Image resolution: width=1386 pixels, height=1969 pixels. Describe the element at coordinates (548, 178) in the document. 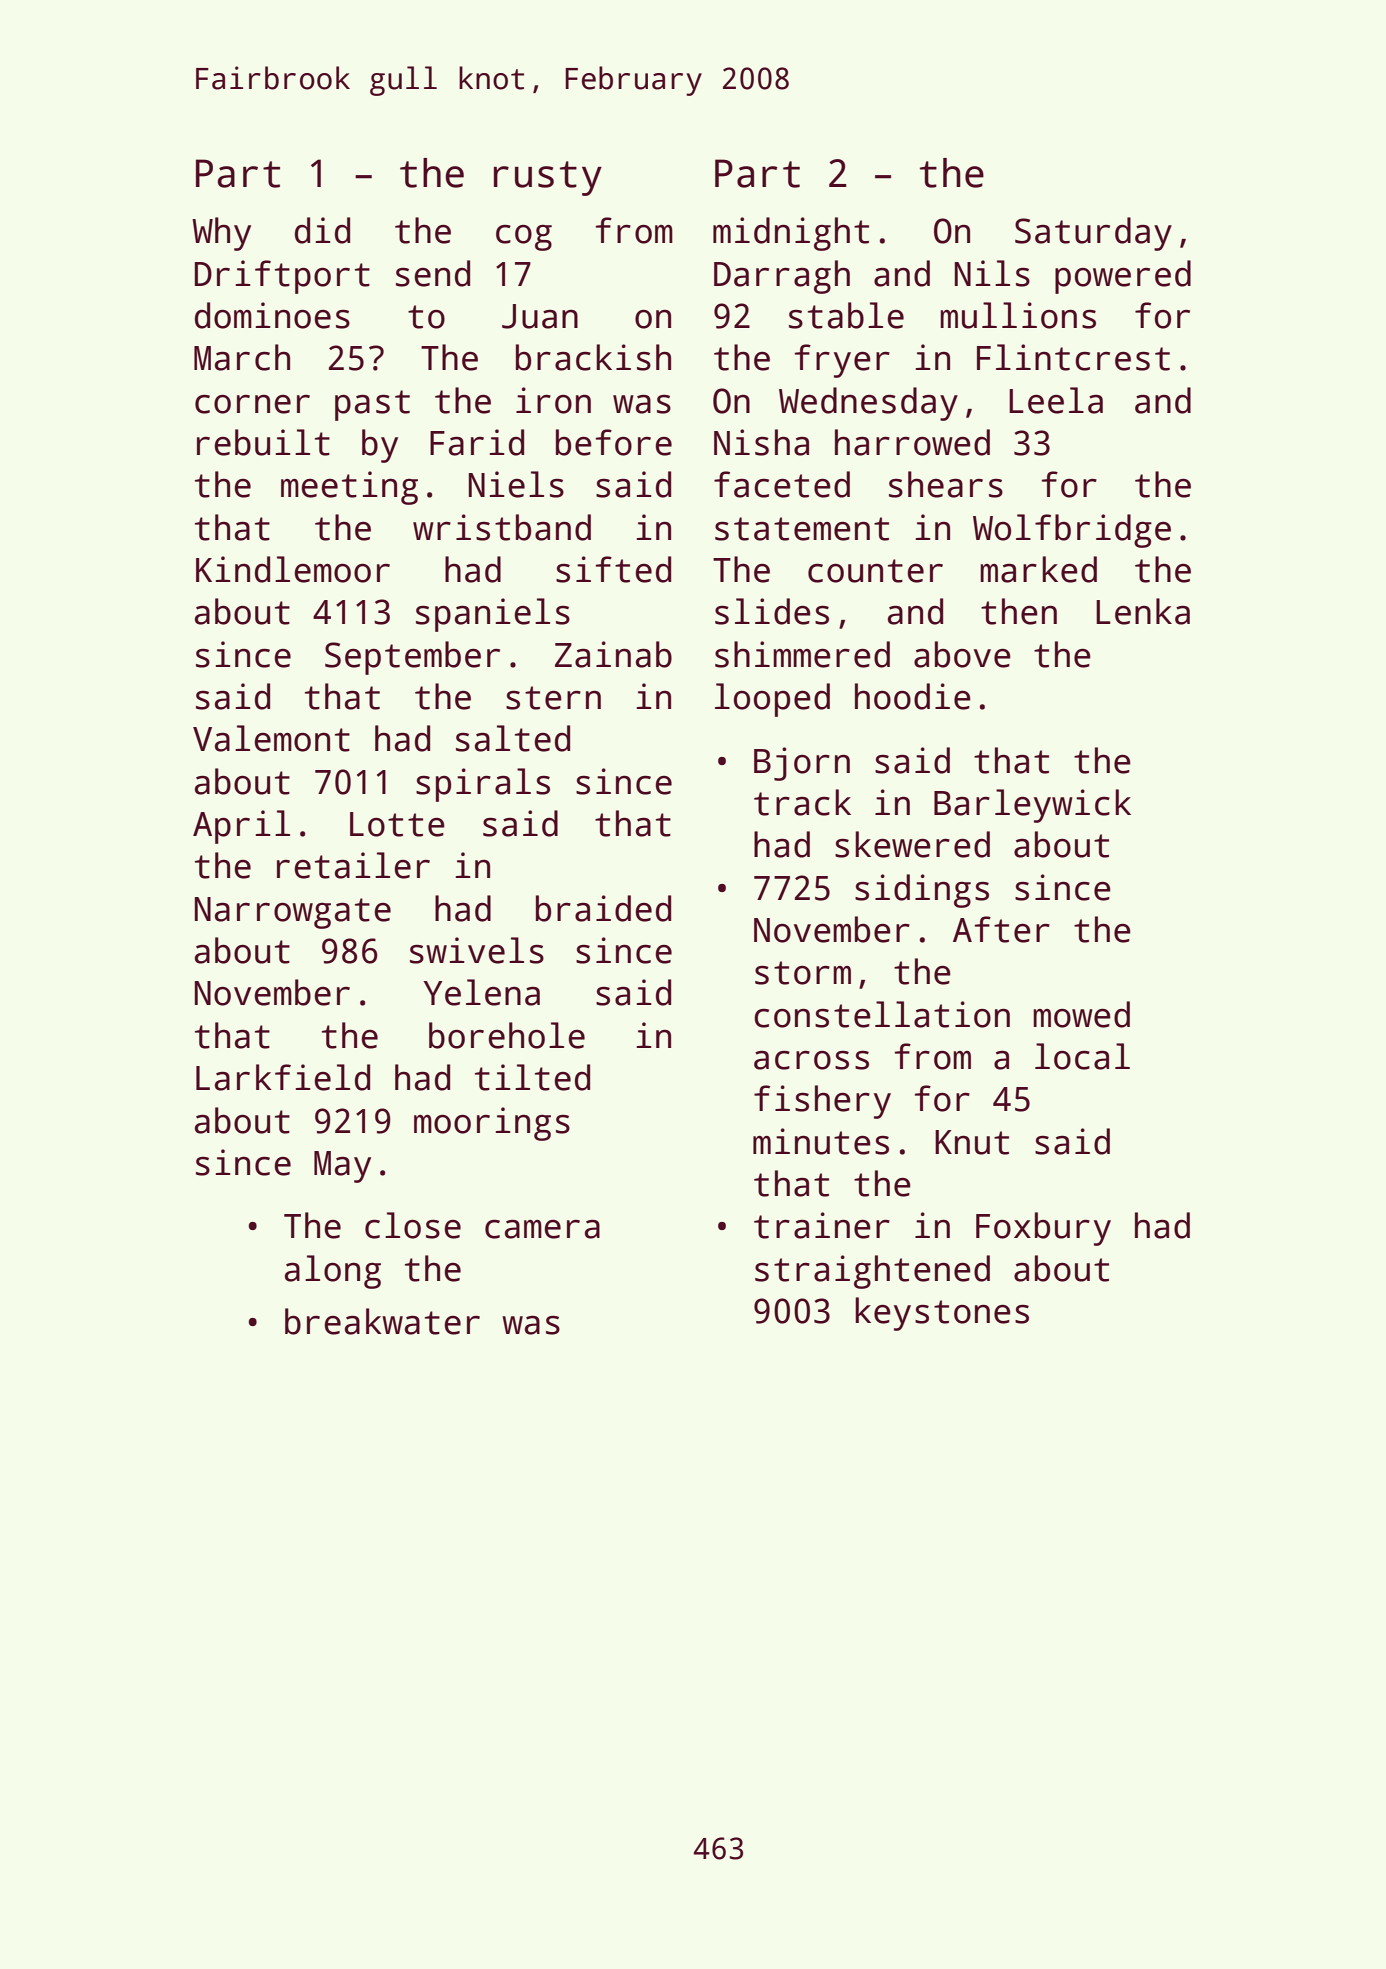

I see `rusty` at that location.
